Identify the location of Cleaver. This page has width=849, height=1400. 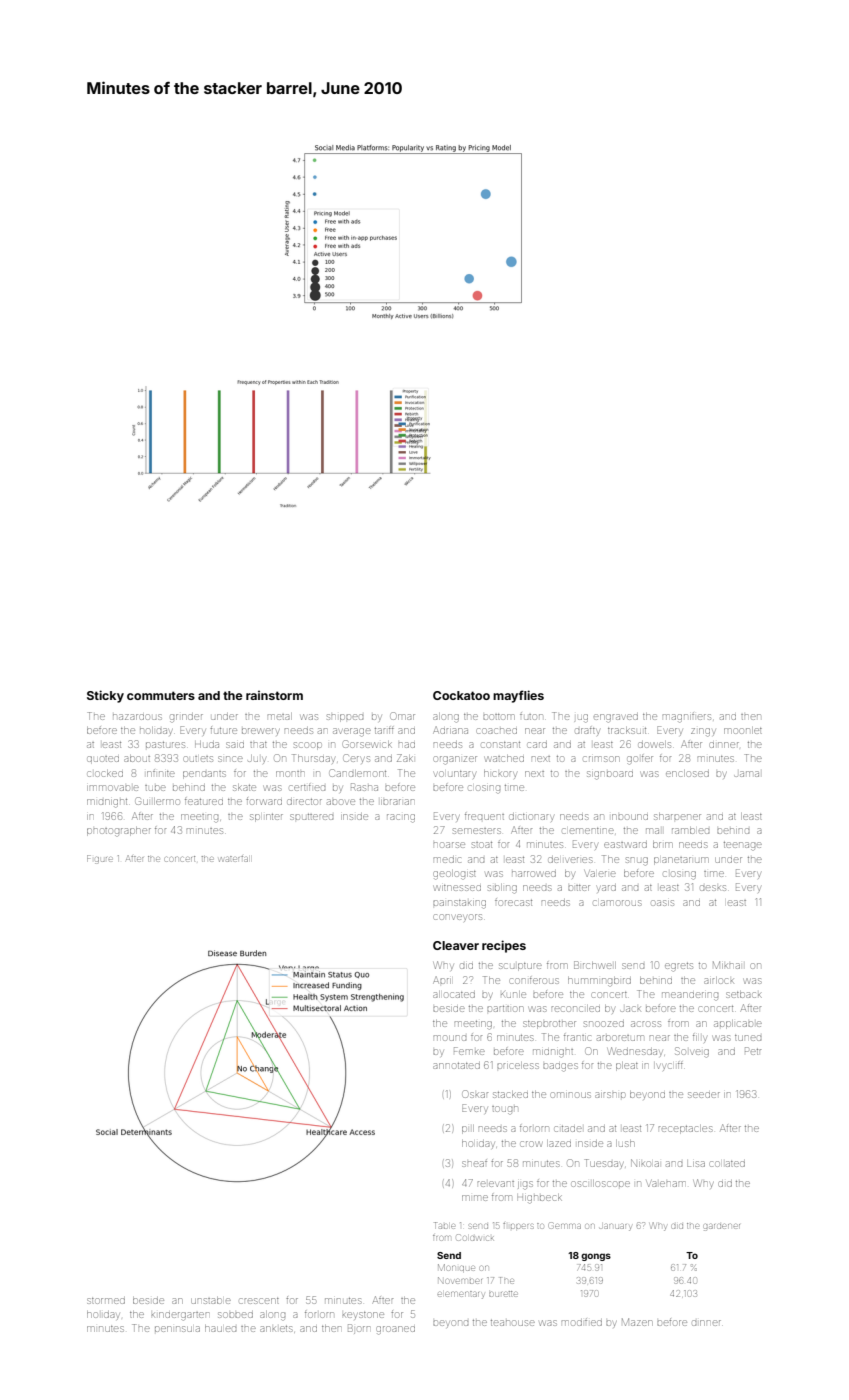
(456, 945).
